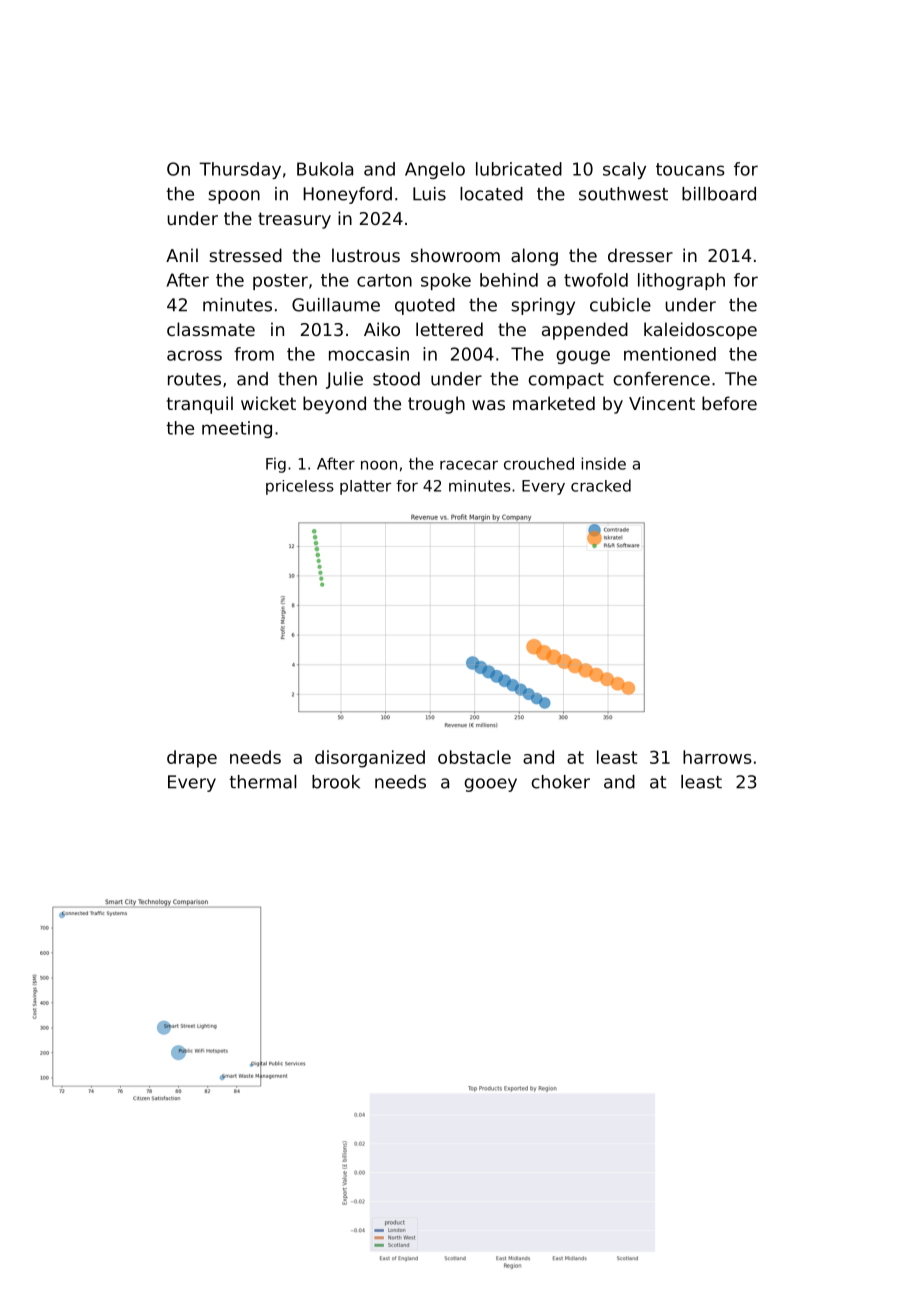  I want to click on scaly, so click(624, 170).
